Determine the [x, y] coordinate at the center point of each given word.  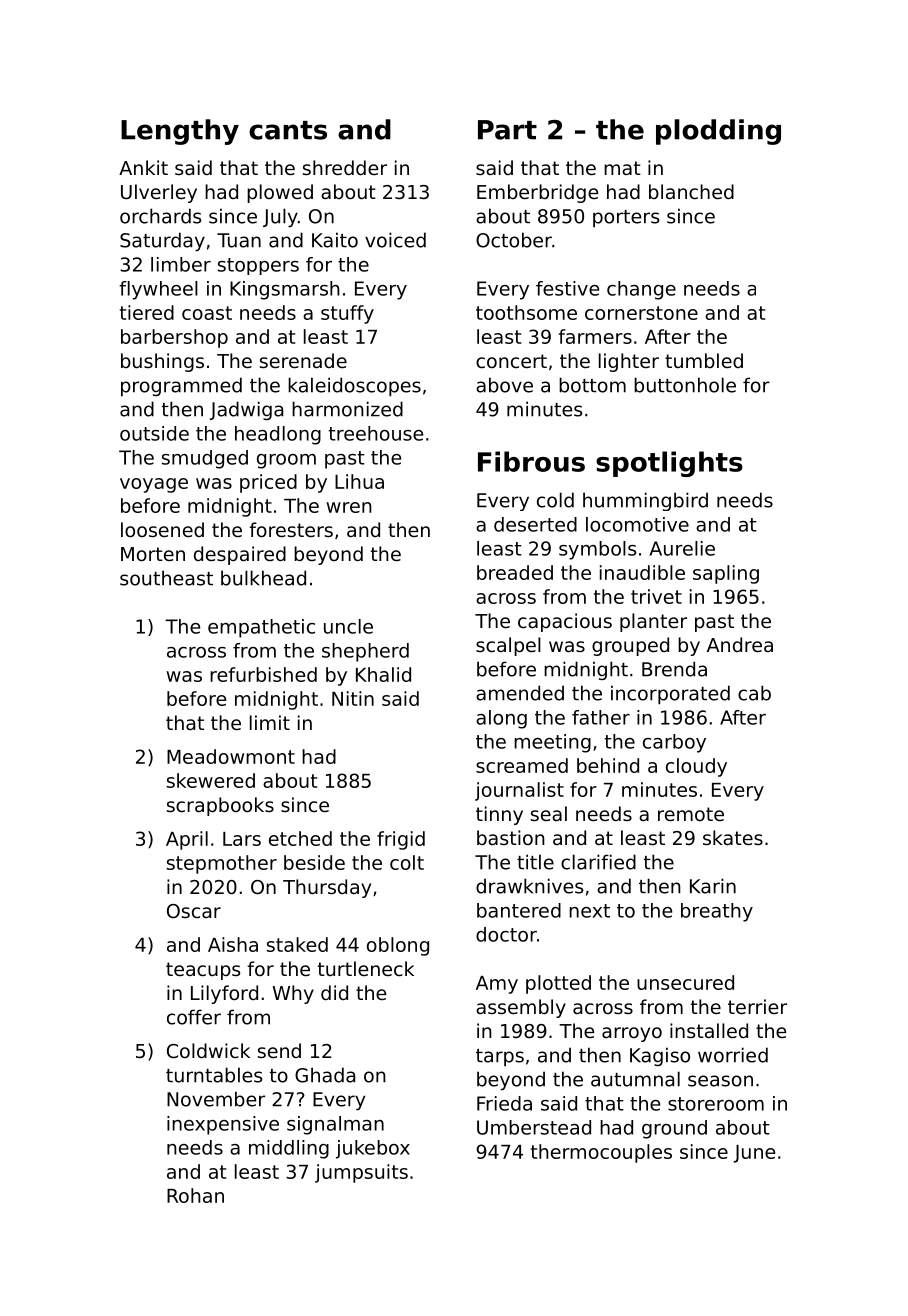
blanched [691, 191]
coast [207, 313]
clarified [598, 862]
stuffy [347, 314]
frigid [401, 840]
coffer [194, 1017]
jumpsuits [361, 1173]
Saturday [162, 241]
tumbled [704, 360]
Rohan [195, 1195]
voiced [395, 240]
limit [270, 722]
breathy [717, 912]
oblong [398, 946]
